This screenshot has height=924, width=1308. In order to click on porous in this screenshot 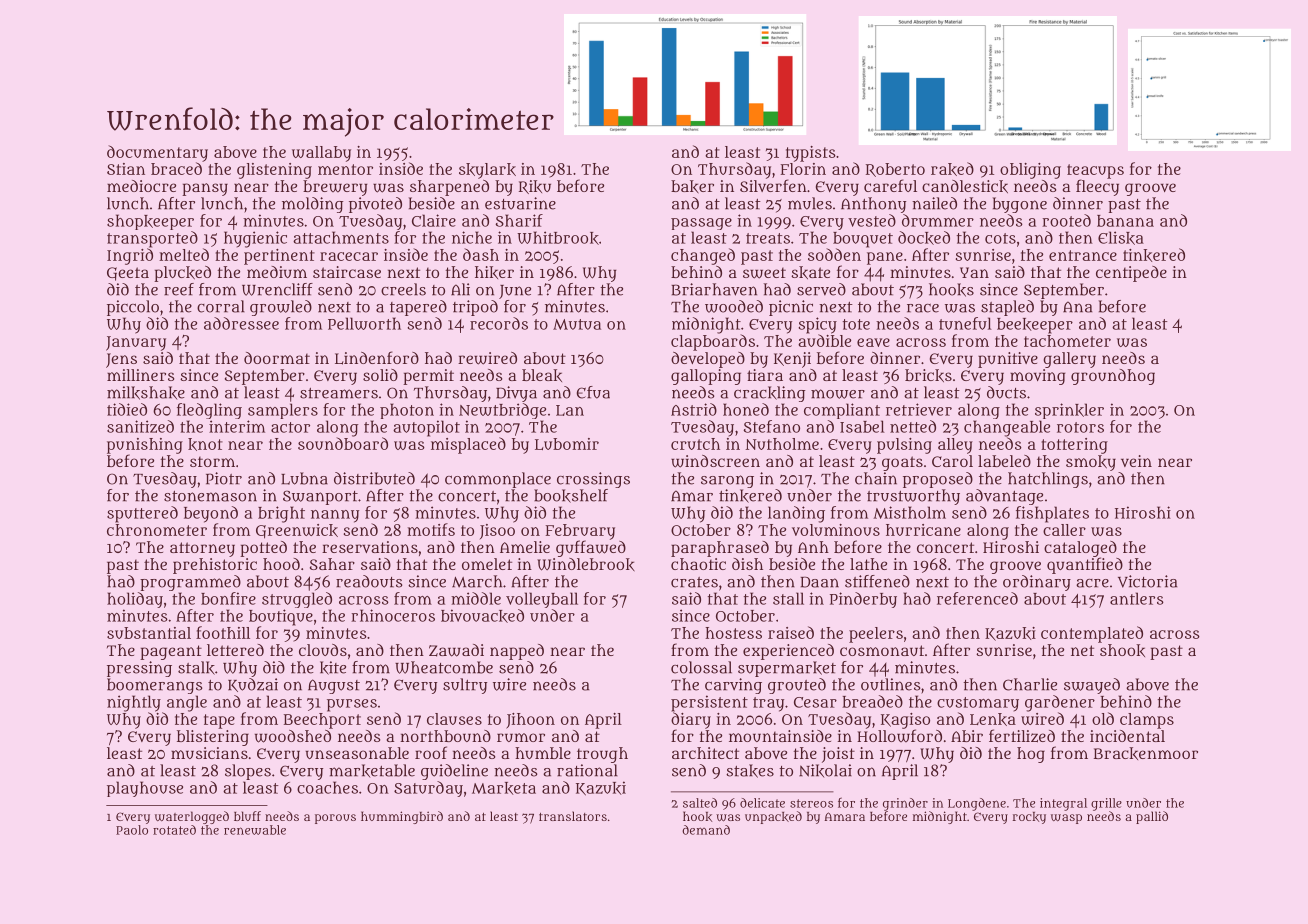, I will do `click(335, 819)`.
